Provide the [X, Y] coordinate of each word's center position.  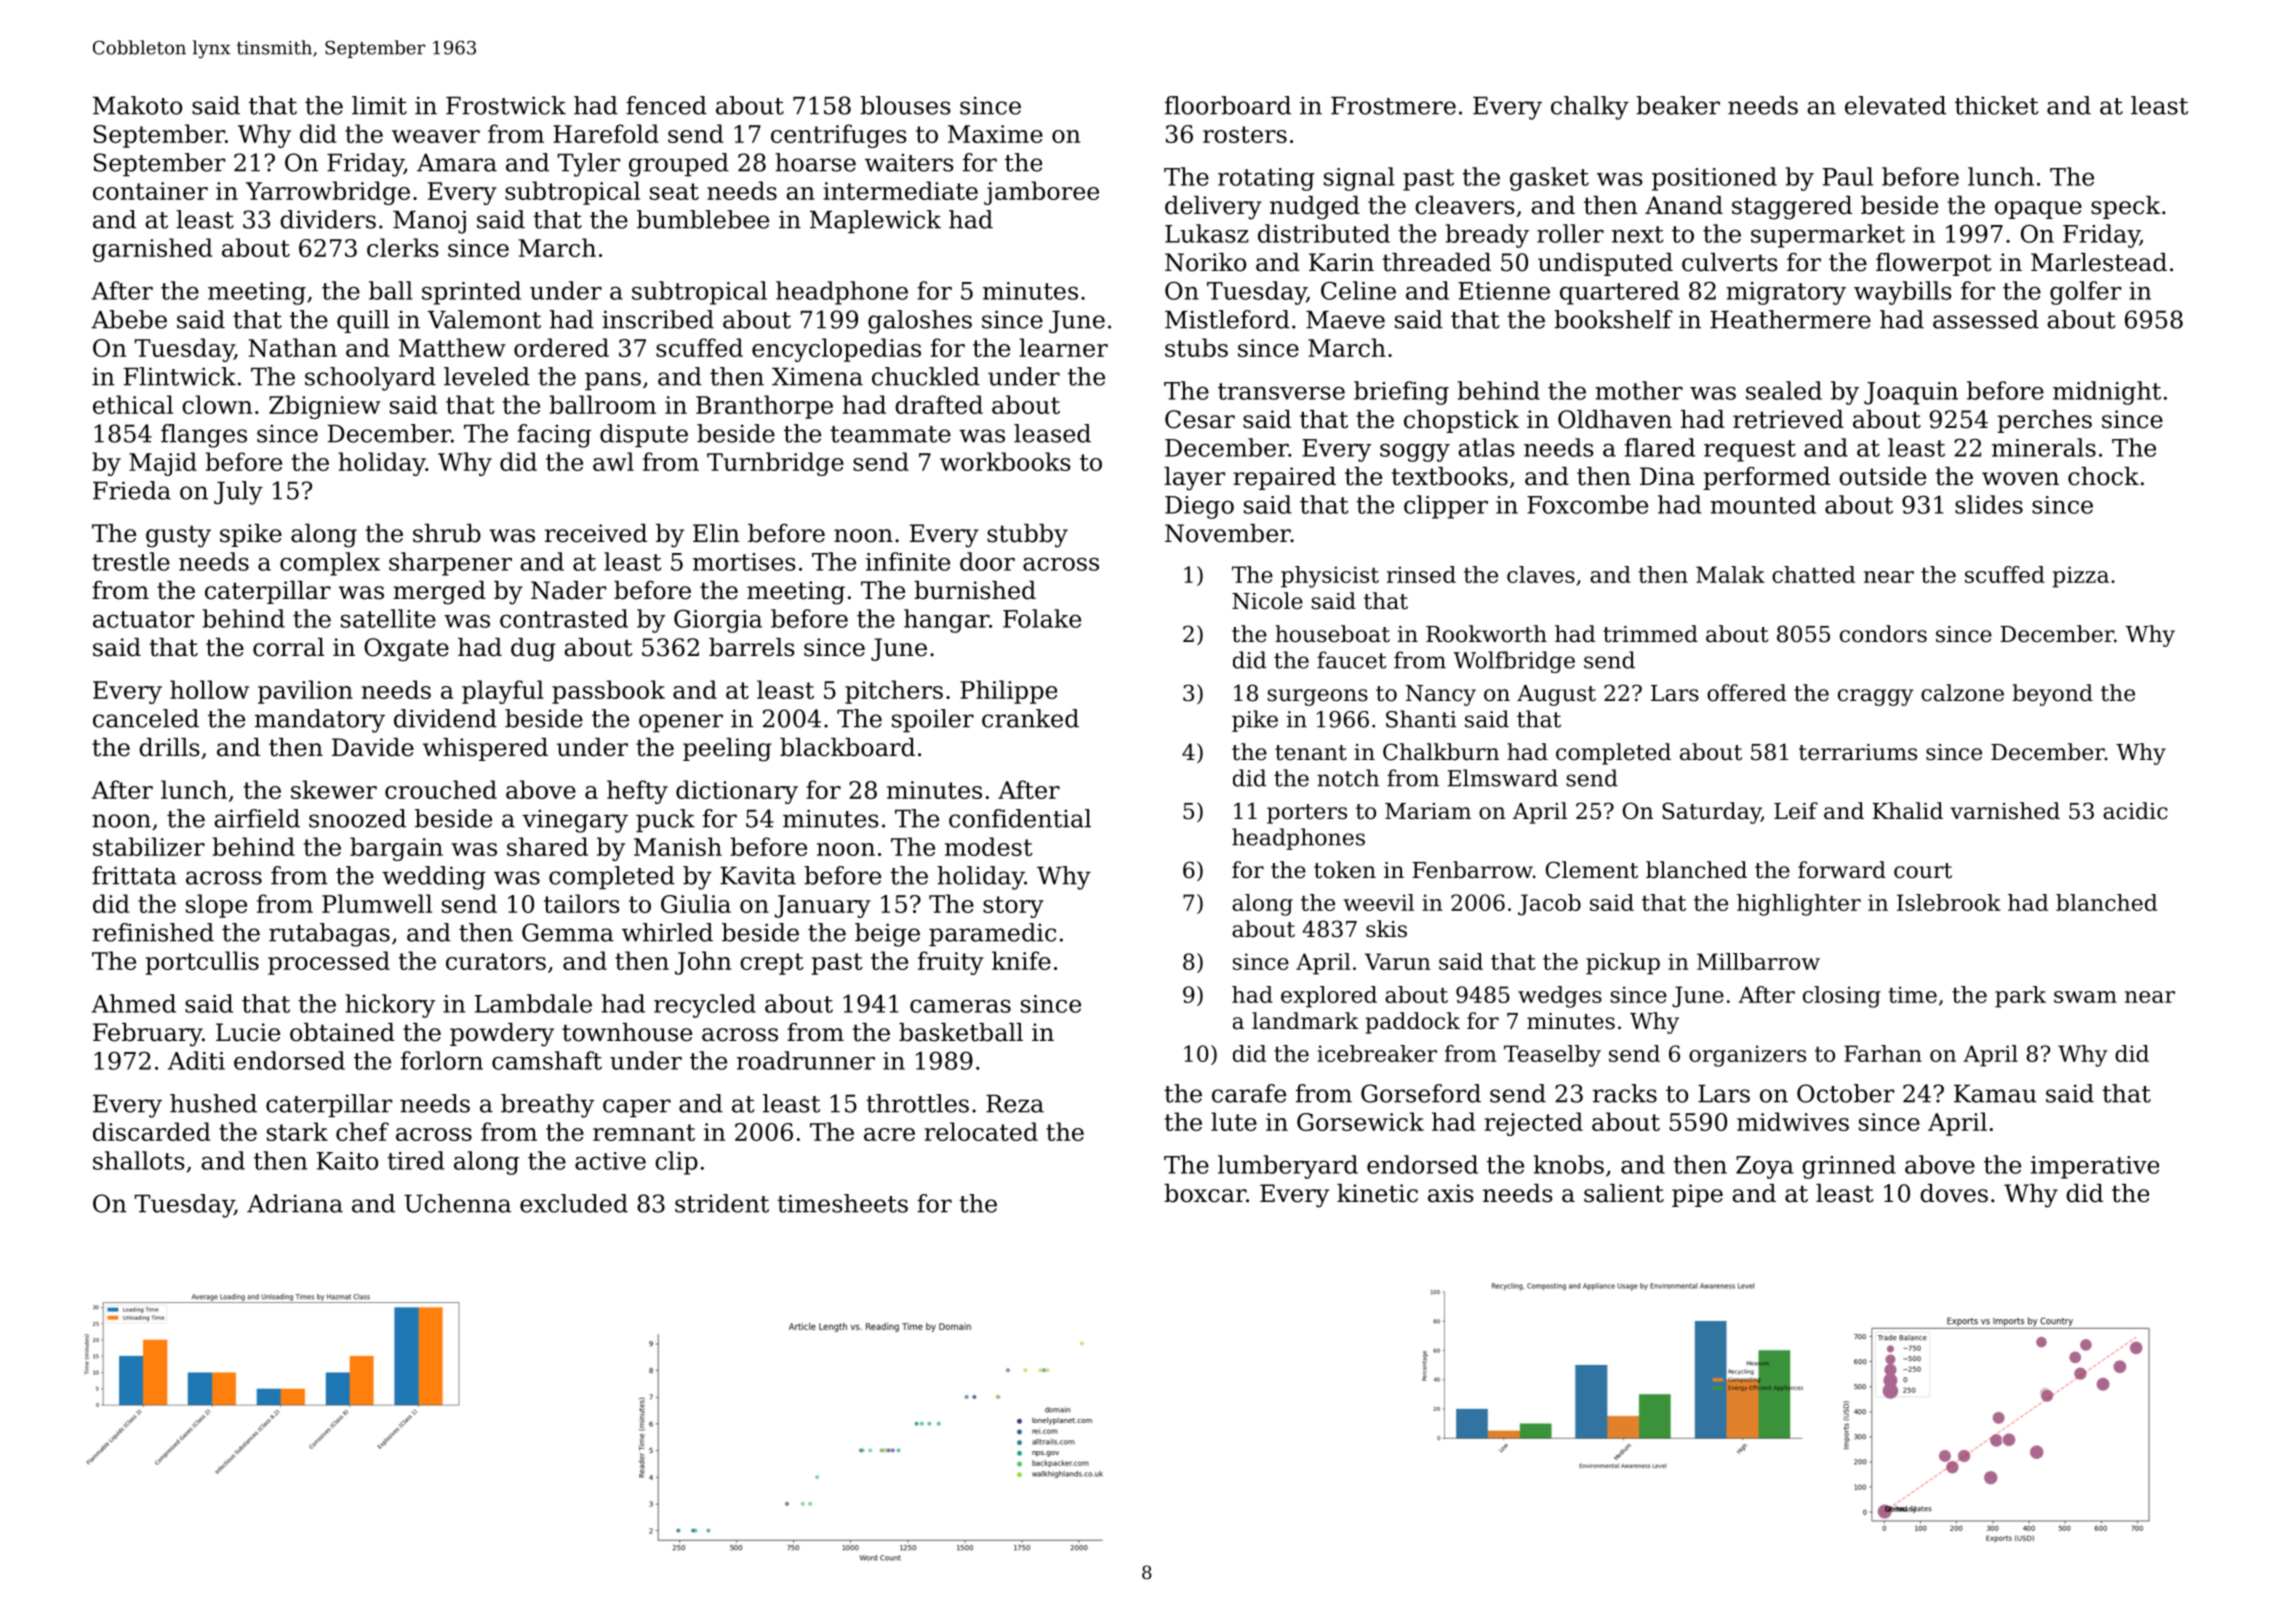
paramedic [992, 934]
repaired [1284, 478]
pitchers [894, 692]
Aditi [196, 1060]
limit [379, 105]
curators [496, 961]
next [1638, 234]
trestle [131, 561]
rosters [1245, 134]
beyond [2052, 695]
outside [1882, 476]
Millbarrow [1758, 961]
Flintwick [180, 376]
